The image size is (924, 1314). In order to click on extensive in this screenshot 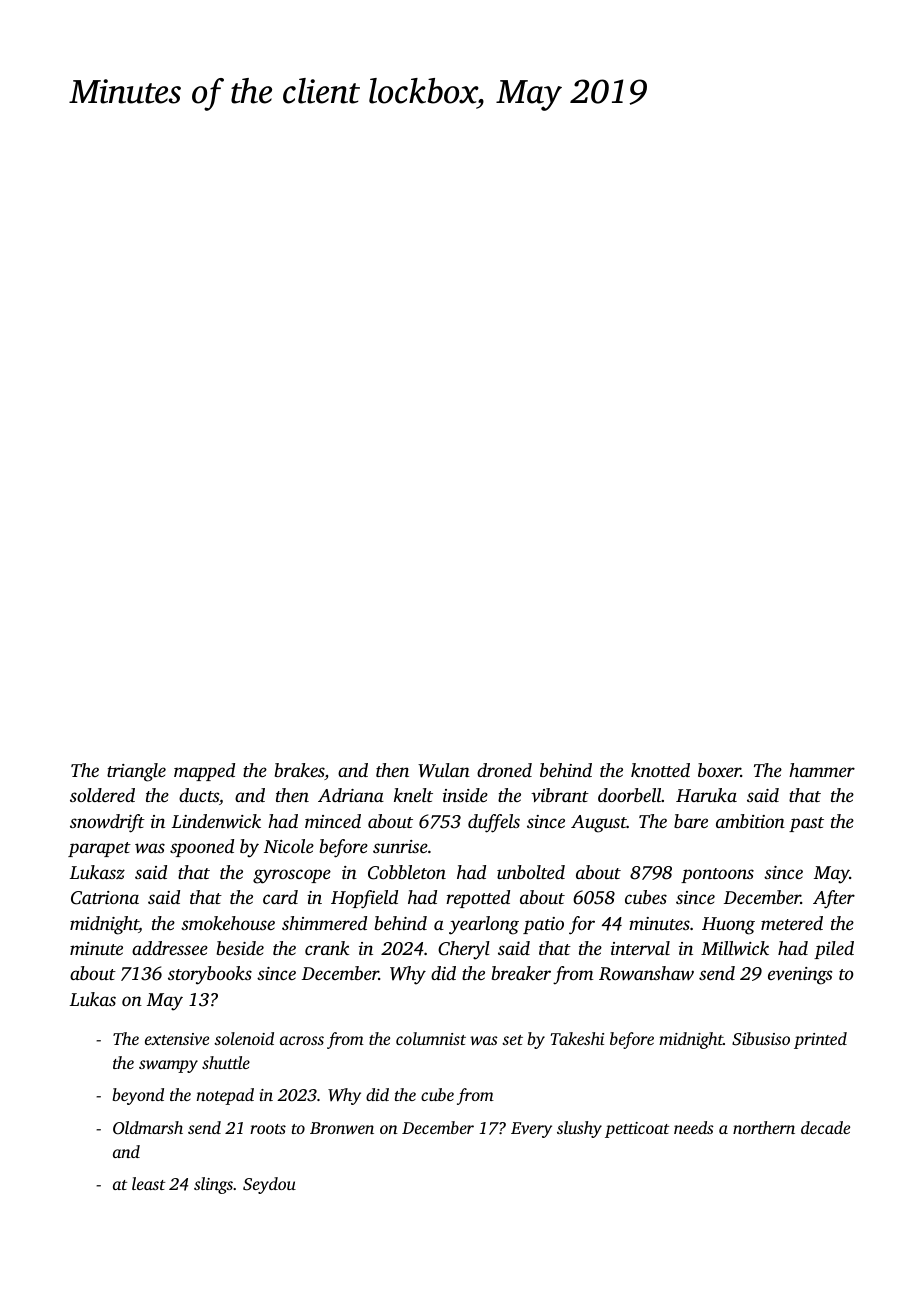, I will do `click(177, 1039)`.
